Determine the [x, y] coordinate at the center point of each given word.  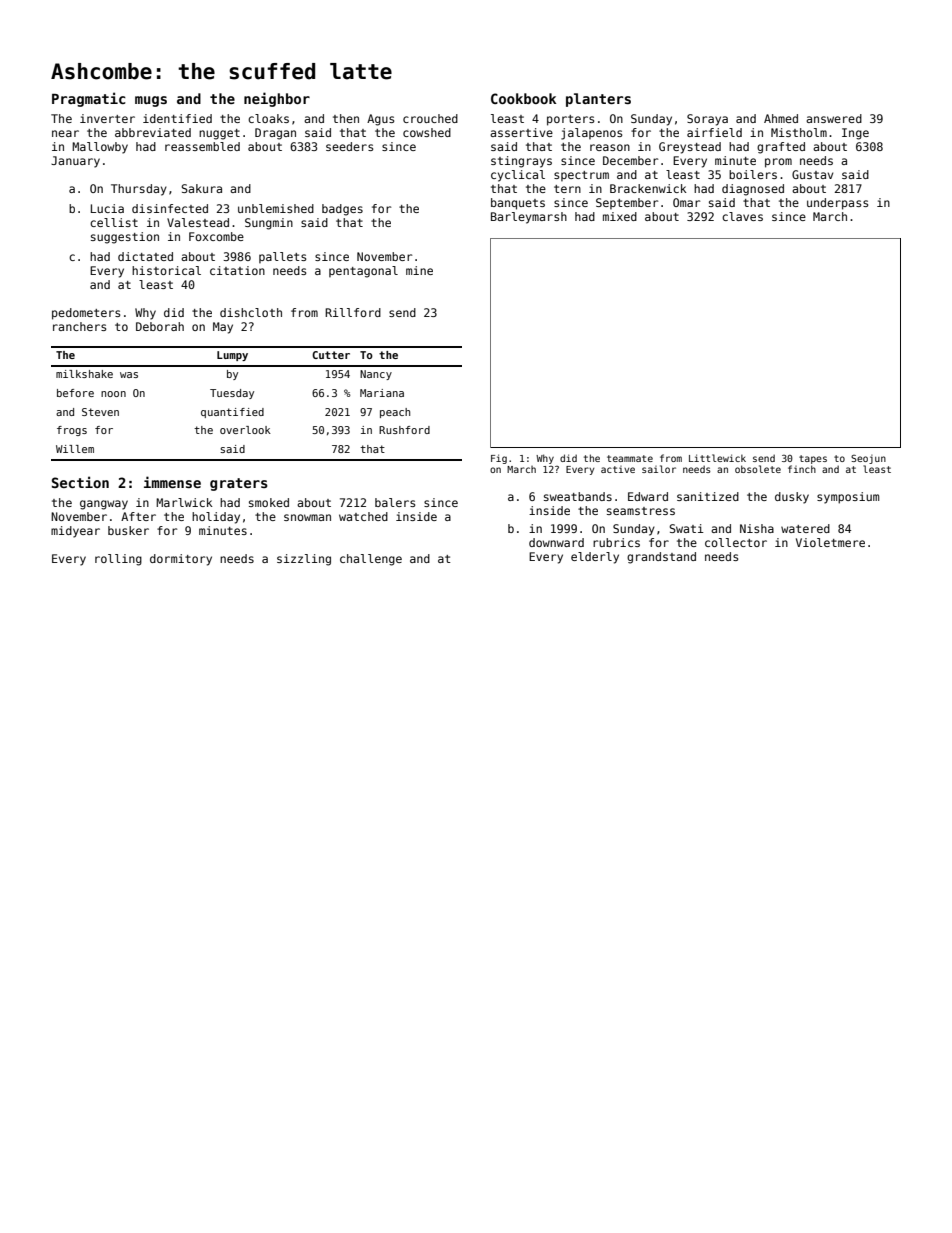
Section [80, 482]
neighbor [277, 99]
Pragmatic [89, 99]
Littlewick [717, 458]
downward [556, 542]
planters [598, 100]
